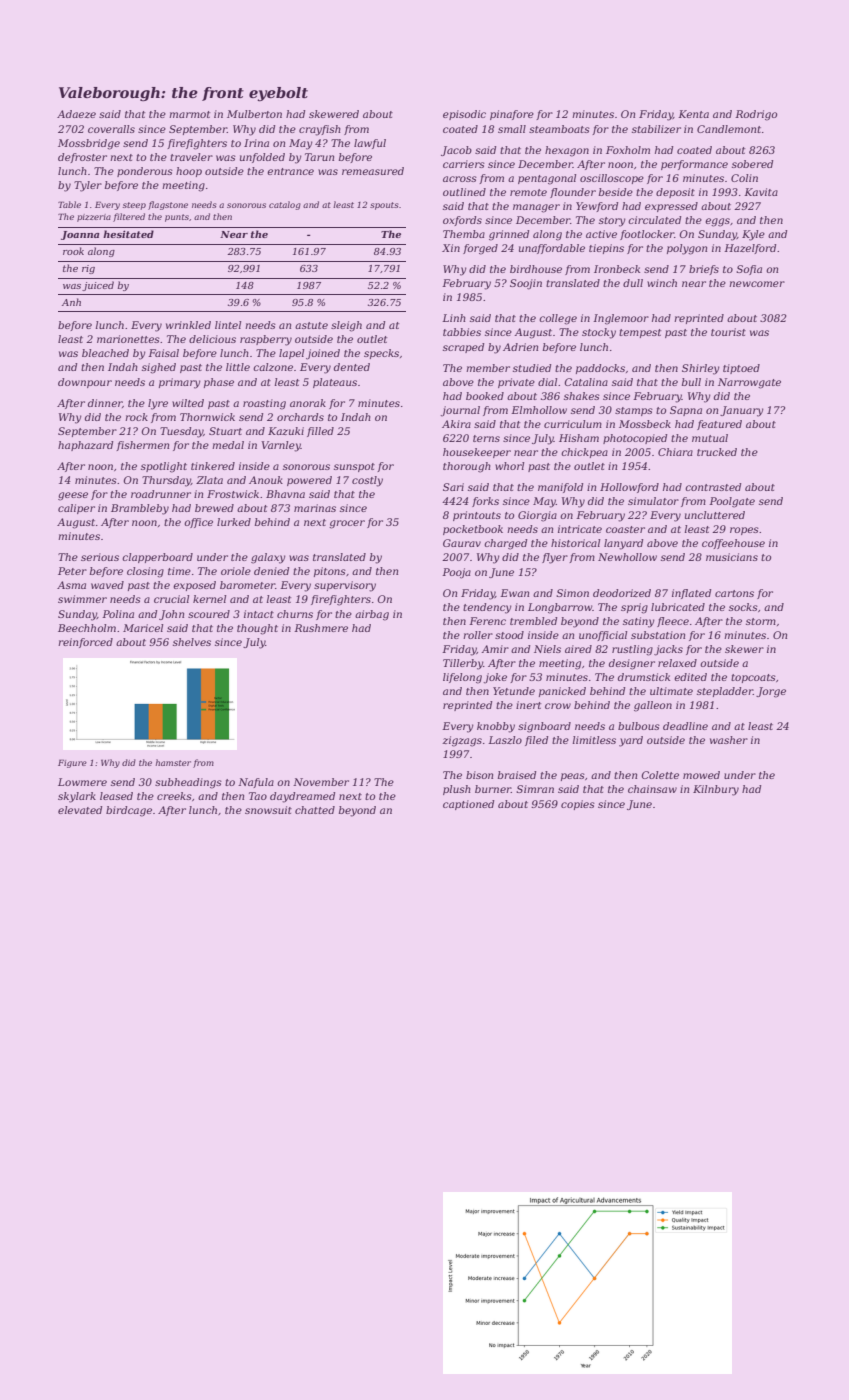 The width and height of the screenshot is (849, 1400). I want to click on Xin, so click(451, 248).
